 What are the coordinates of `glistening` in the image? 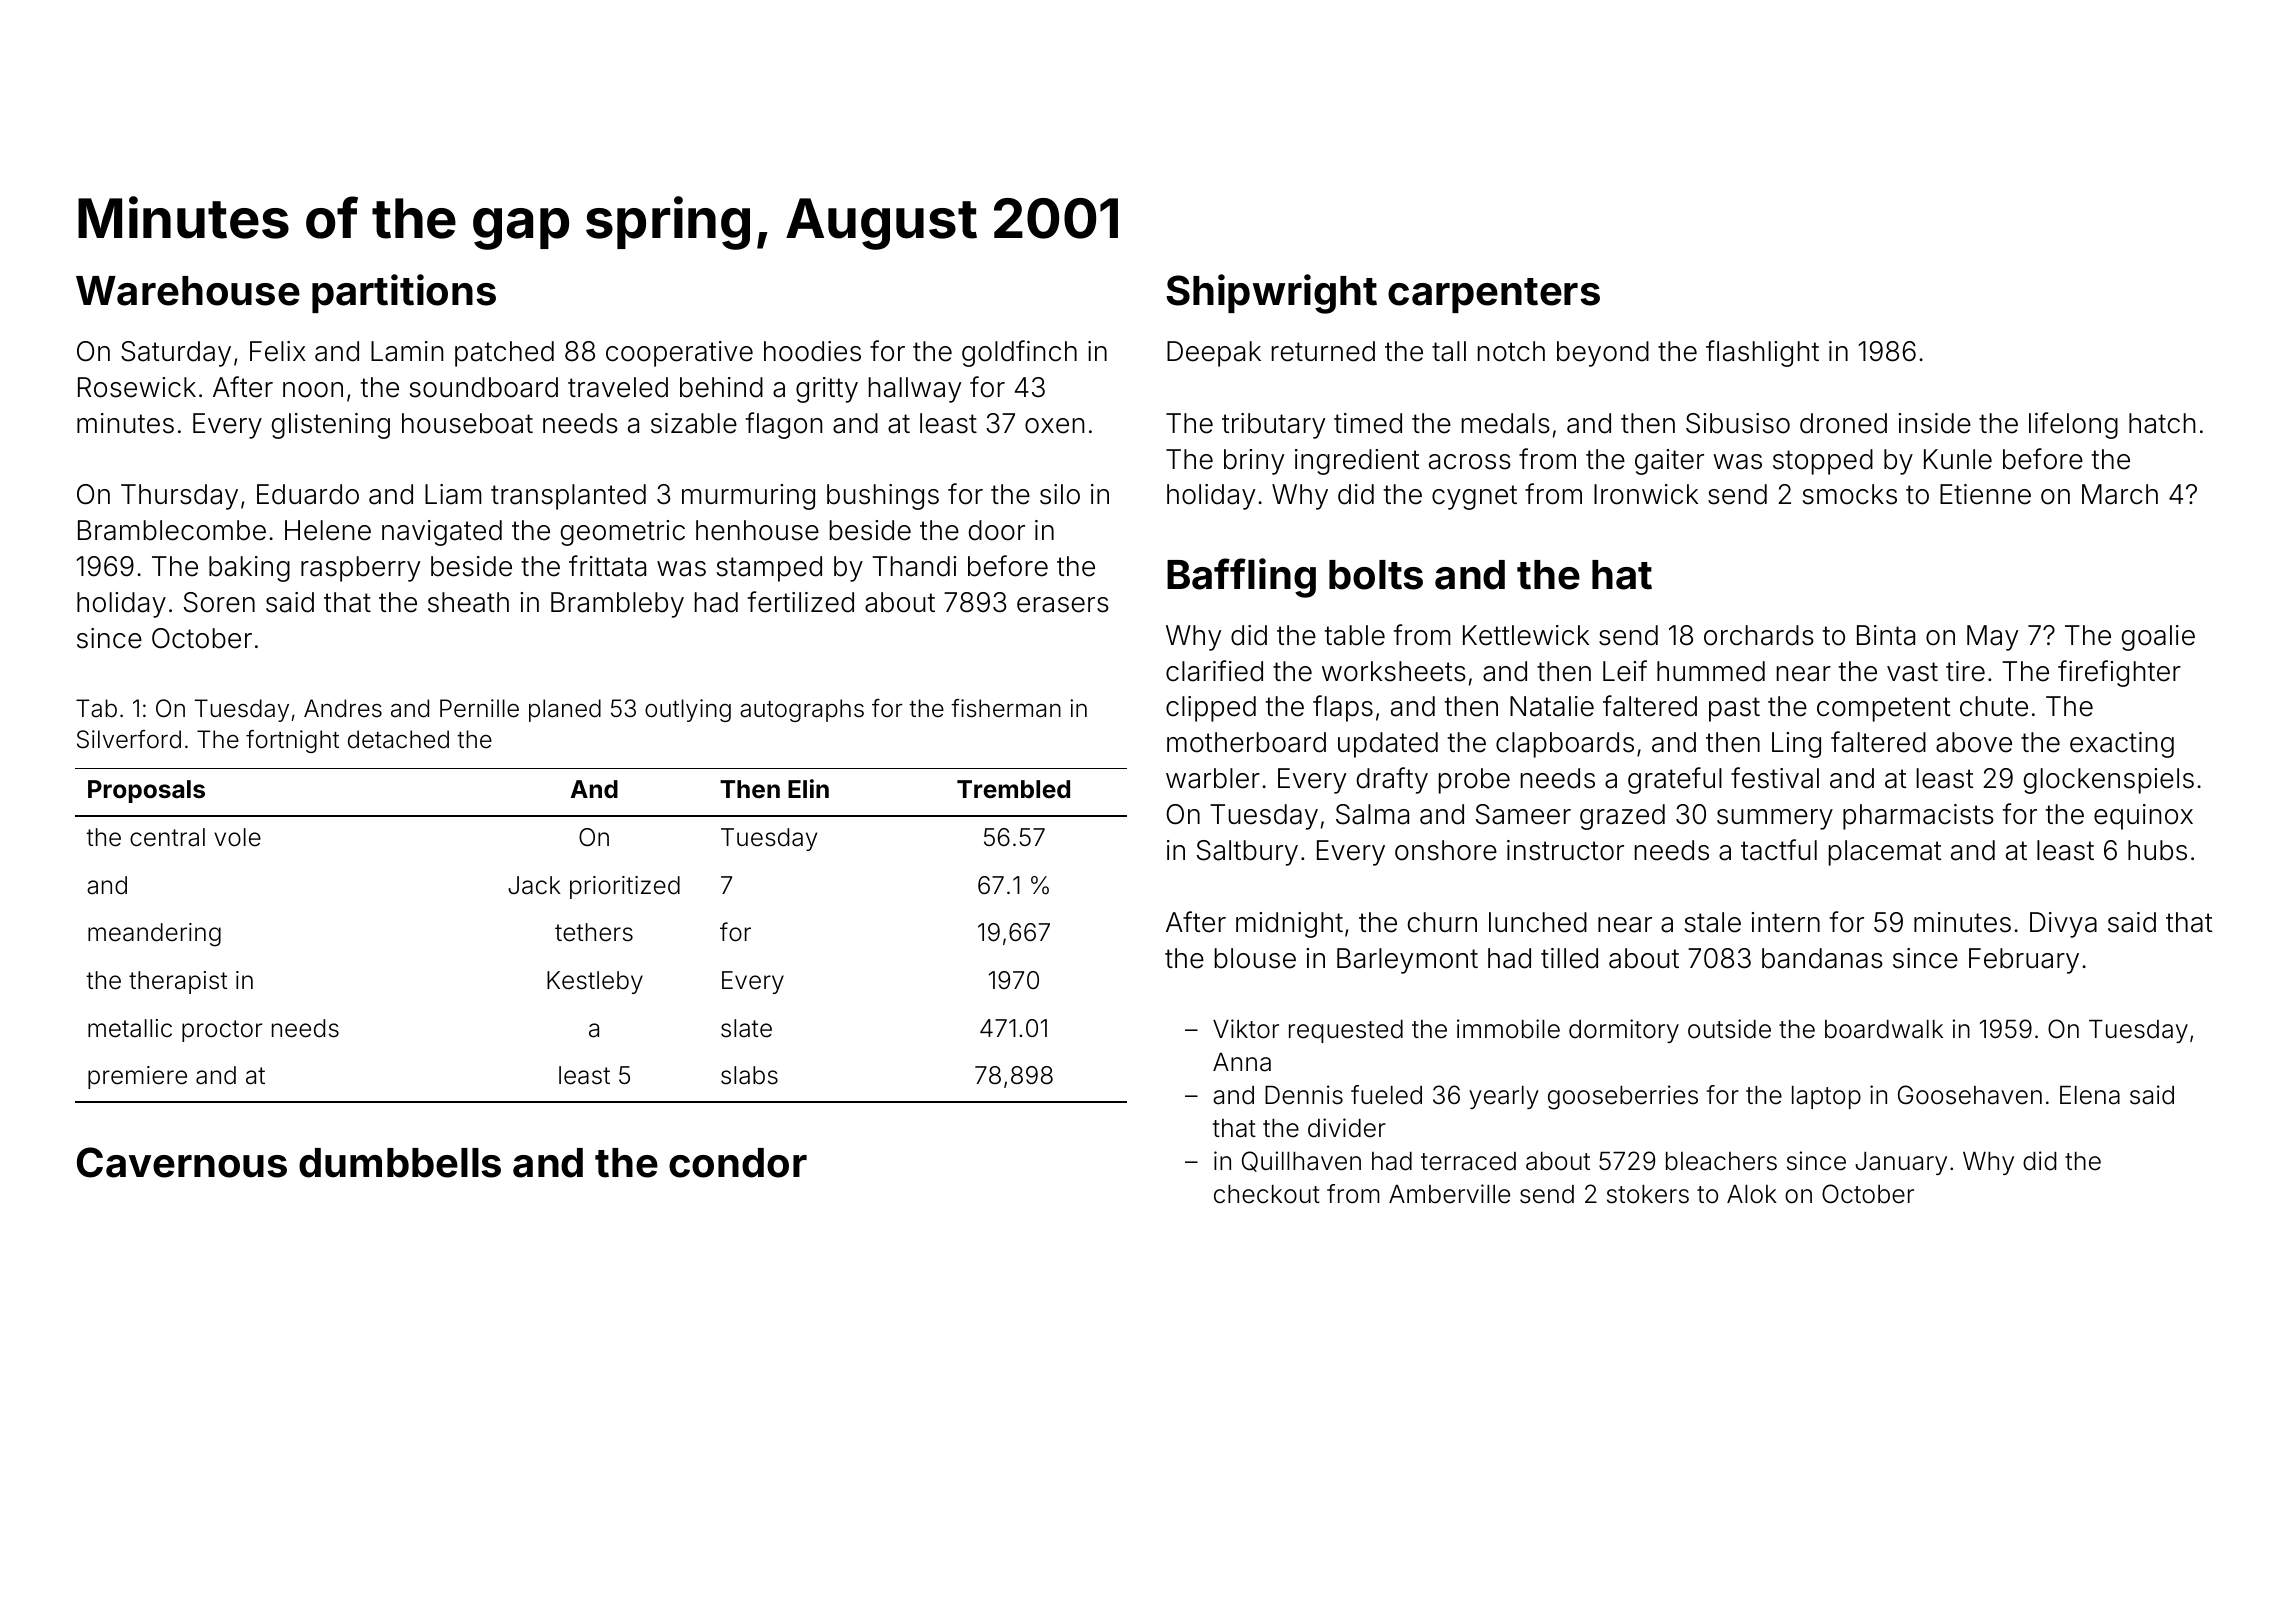 It's located at (331, 426).
